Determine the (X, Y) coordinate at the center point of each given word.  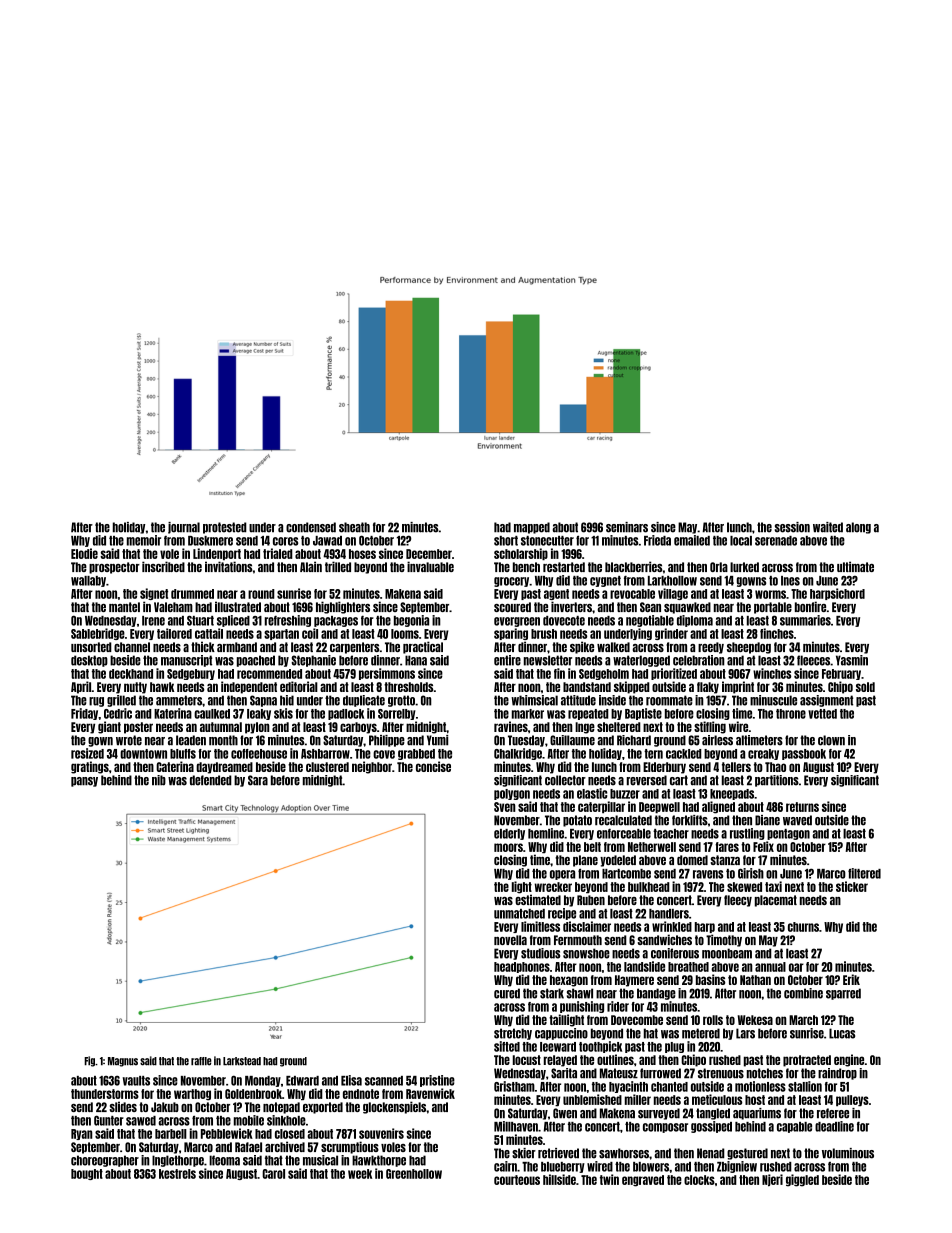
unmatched (519, 914)
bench (526, 567)
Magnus (123, 1062)
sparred (843, 994)
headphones (522, 967)
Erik (851, 979)
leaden (191, 740)
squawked (687, 608)
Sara (258, 780)
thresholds (409, 687)
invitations (229, 566)
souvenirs (381, 1133)
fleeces (813, 660)
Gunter (109, 1120)
